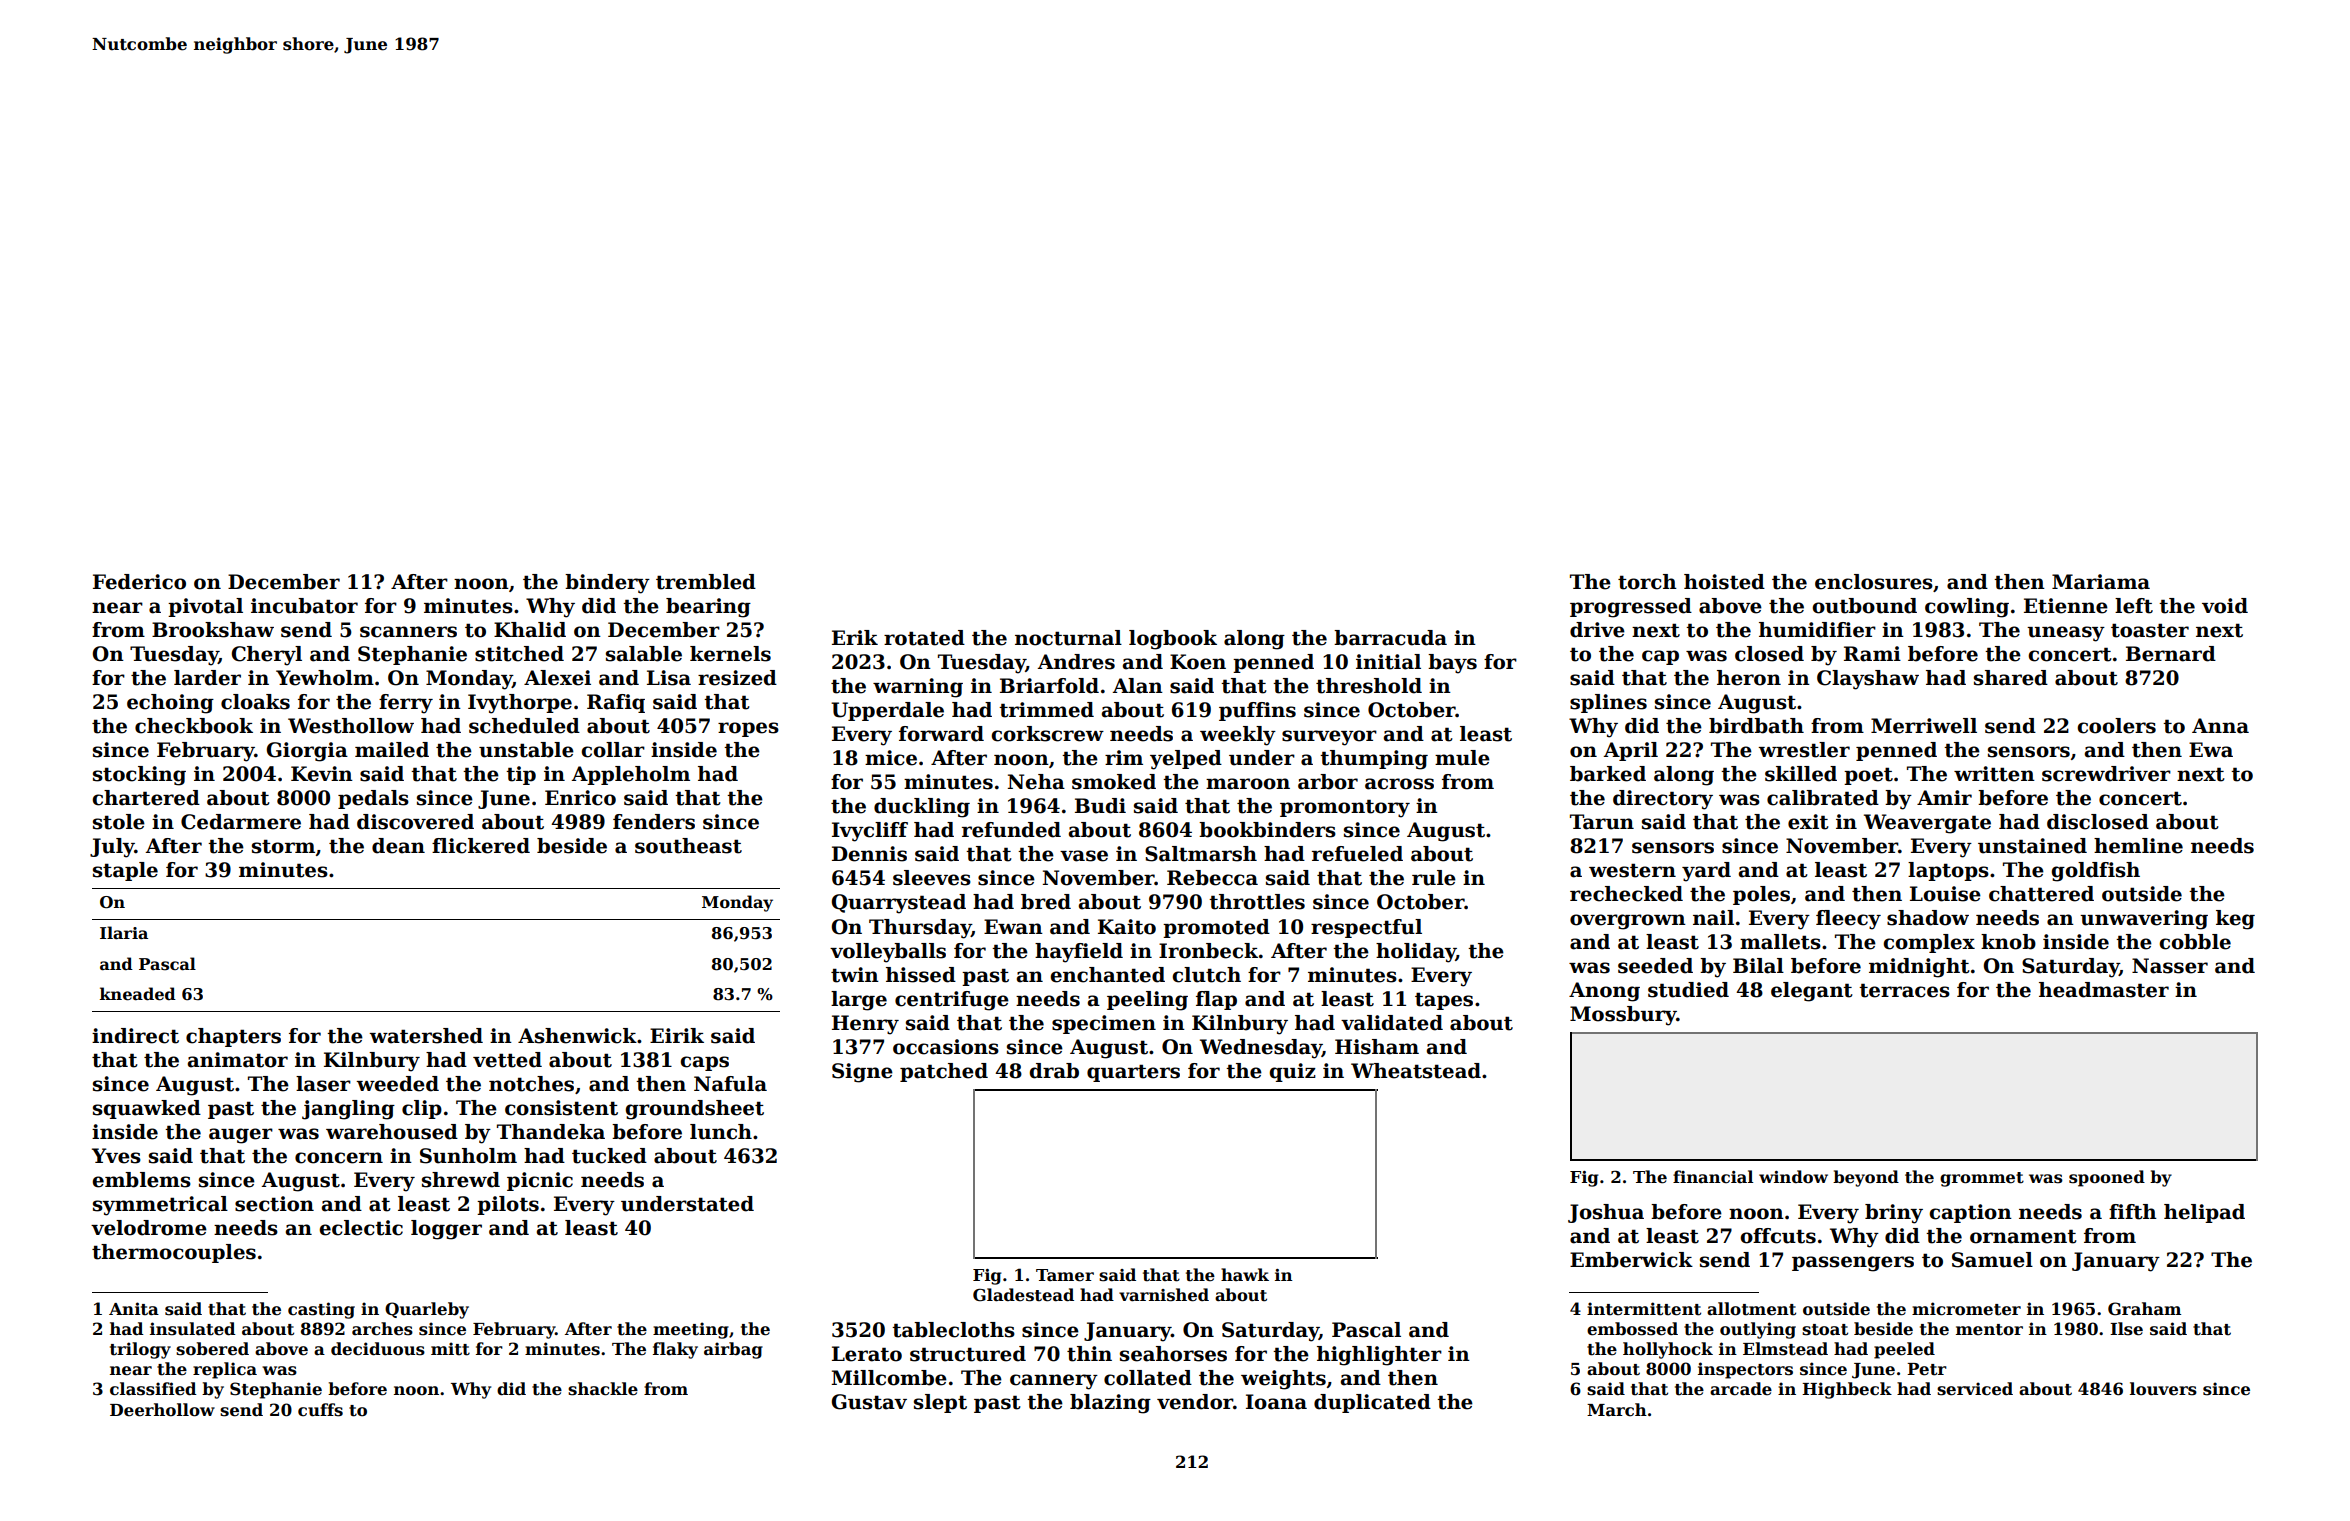 The image size is (2350, 1521). Describe the element at coordinates (1874, 582) in the document. I see `enclosures` at that location.
